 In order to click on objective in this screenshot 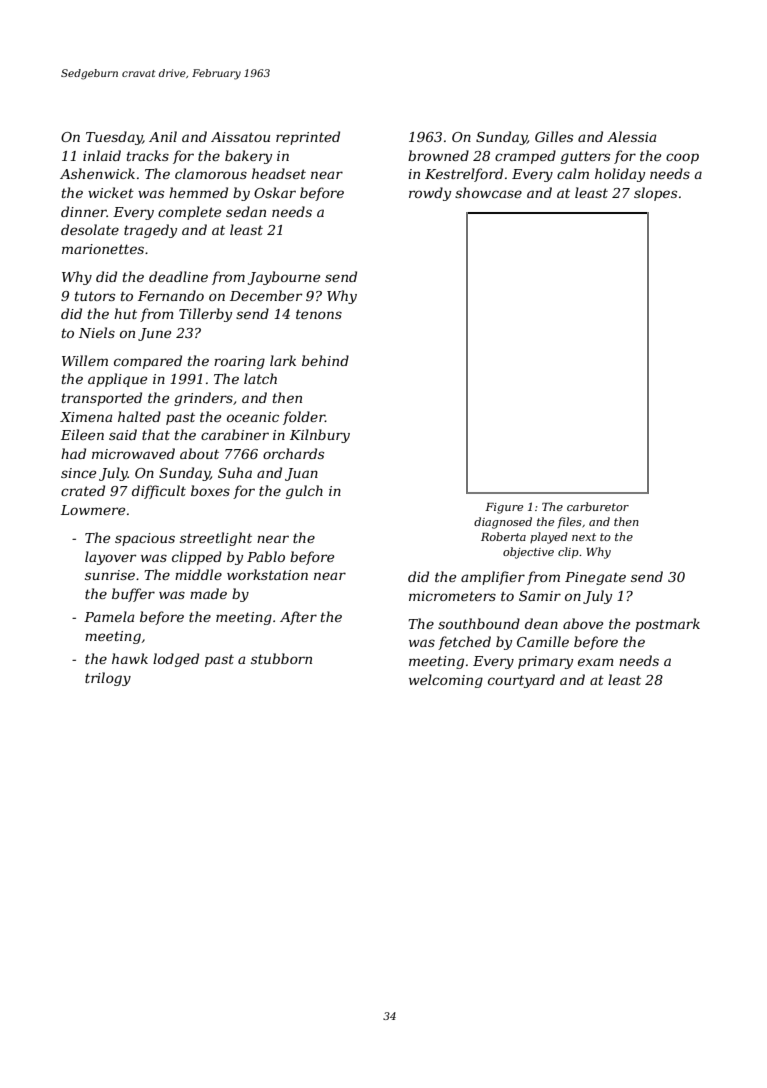, I will do `click(528, 553)`.
